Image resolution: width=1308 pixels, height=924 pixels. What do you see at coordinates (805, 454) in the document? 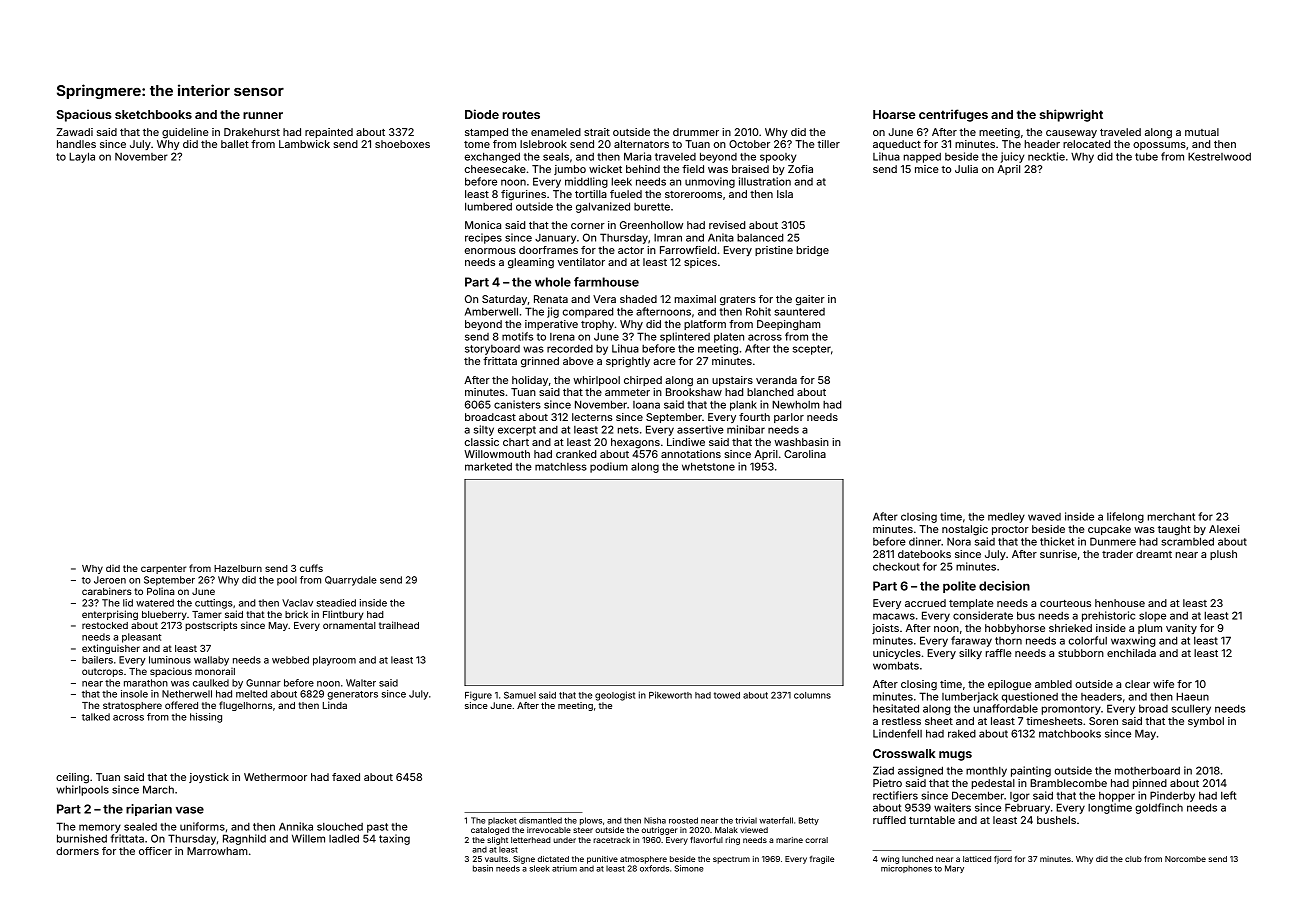
I see `Carolina` at bounding box center [805, 454].
